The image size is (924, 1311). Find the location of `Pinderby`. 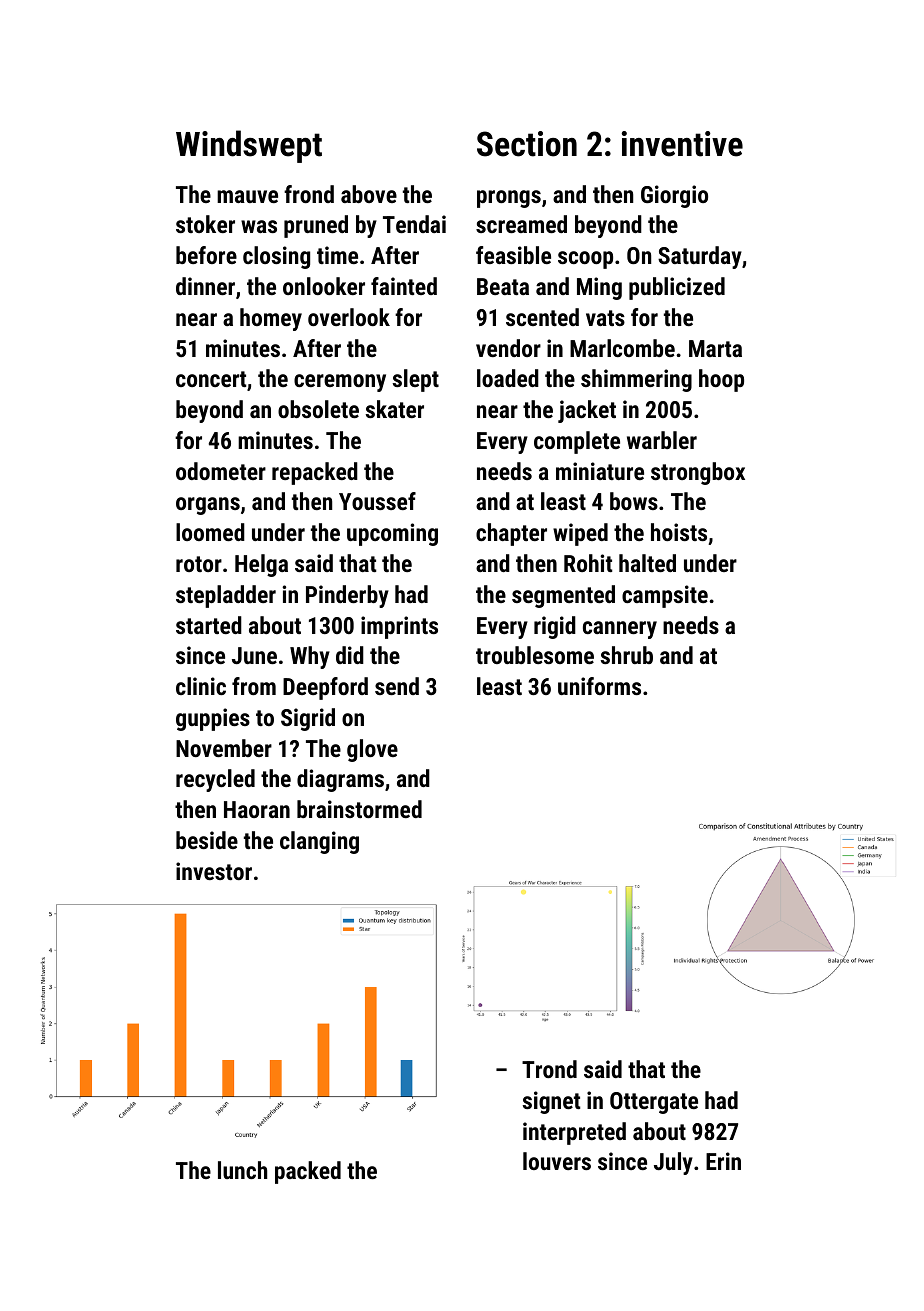

Pinderby is located at coordinates (347, 596).
